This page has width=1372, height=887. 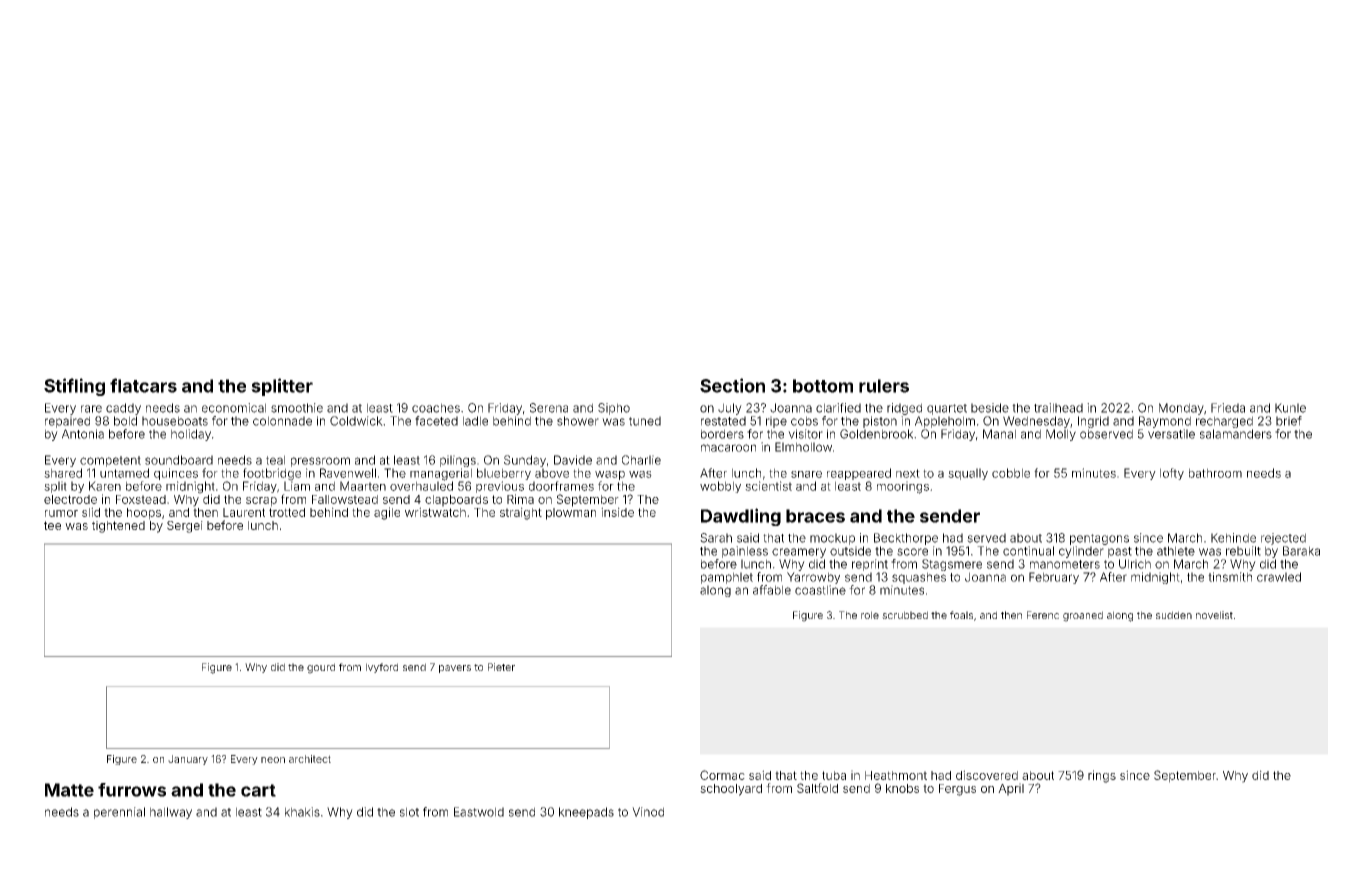 I want to click on bathroom, so click(x=1215, y=473).
